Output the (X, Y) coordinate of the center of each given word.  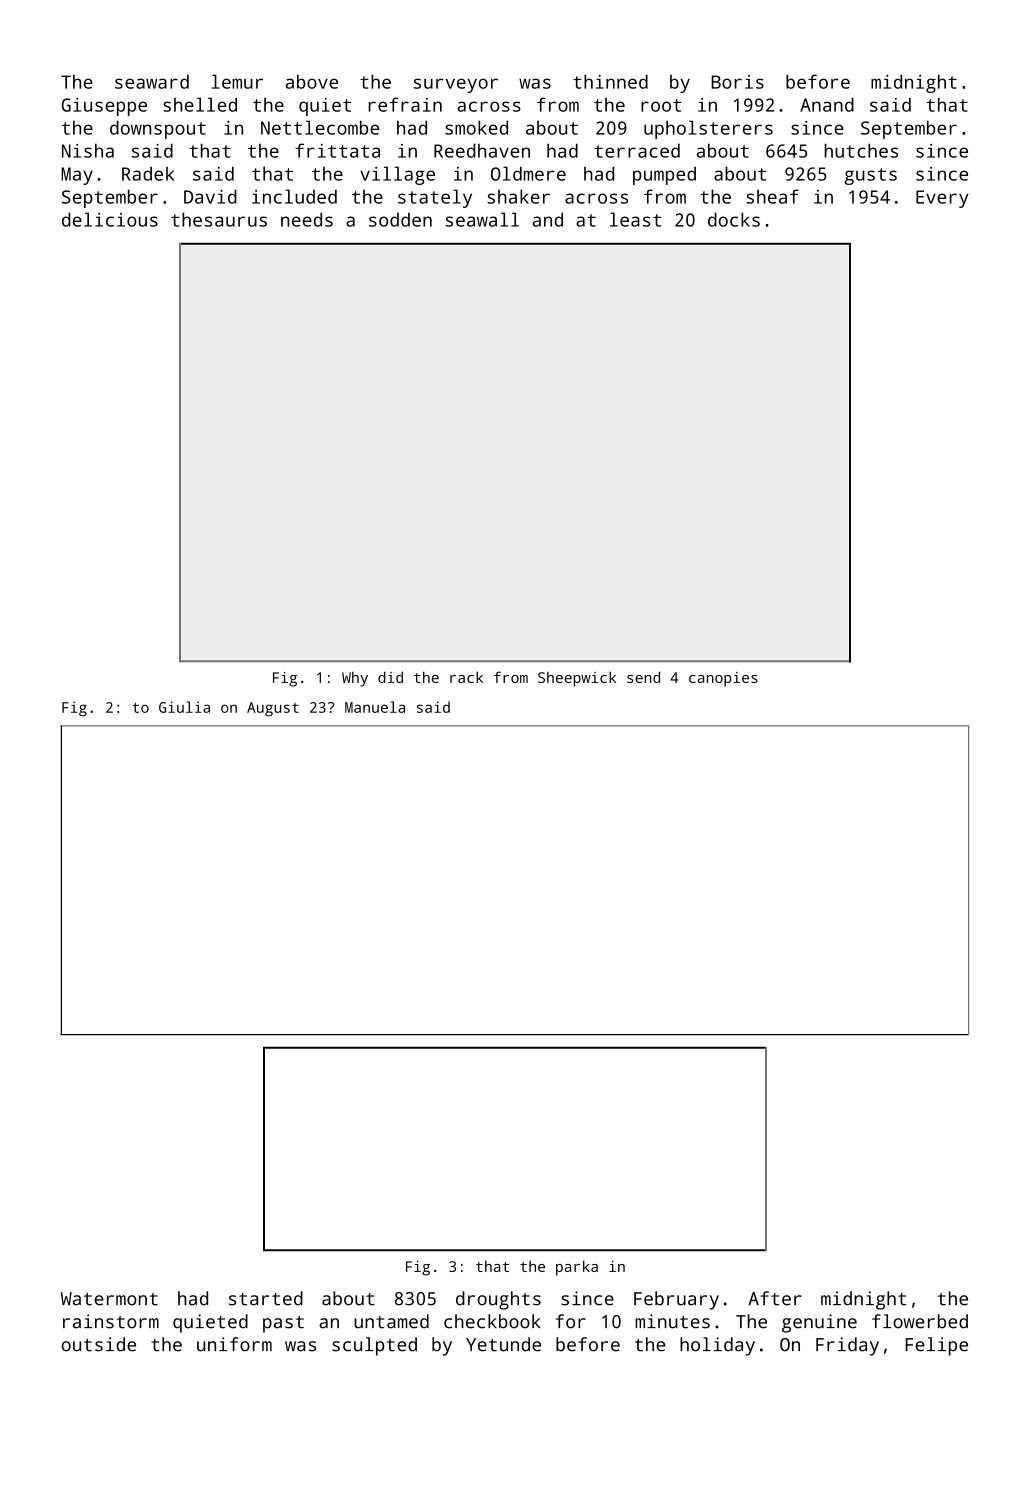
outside (98, 1344)
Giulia (184, 707)
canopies (723, 679)
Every (942, 199)
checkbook (492, 1321)
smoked (476, 127)
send (643, 677)
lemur (237, 82)
